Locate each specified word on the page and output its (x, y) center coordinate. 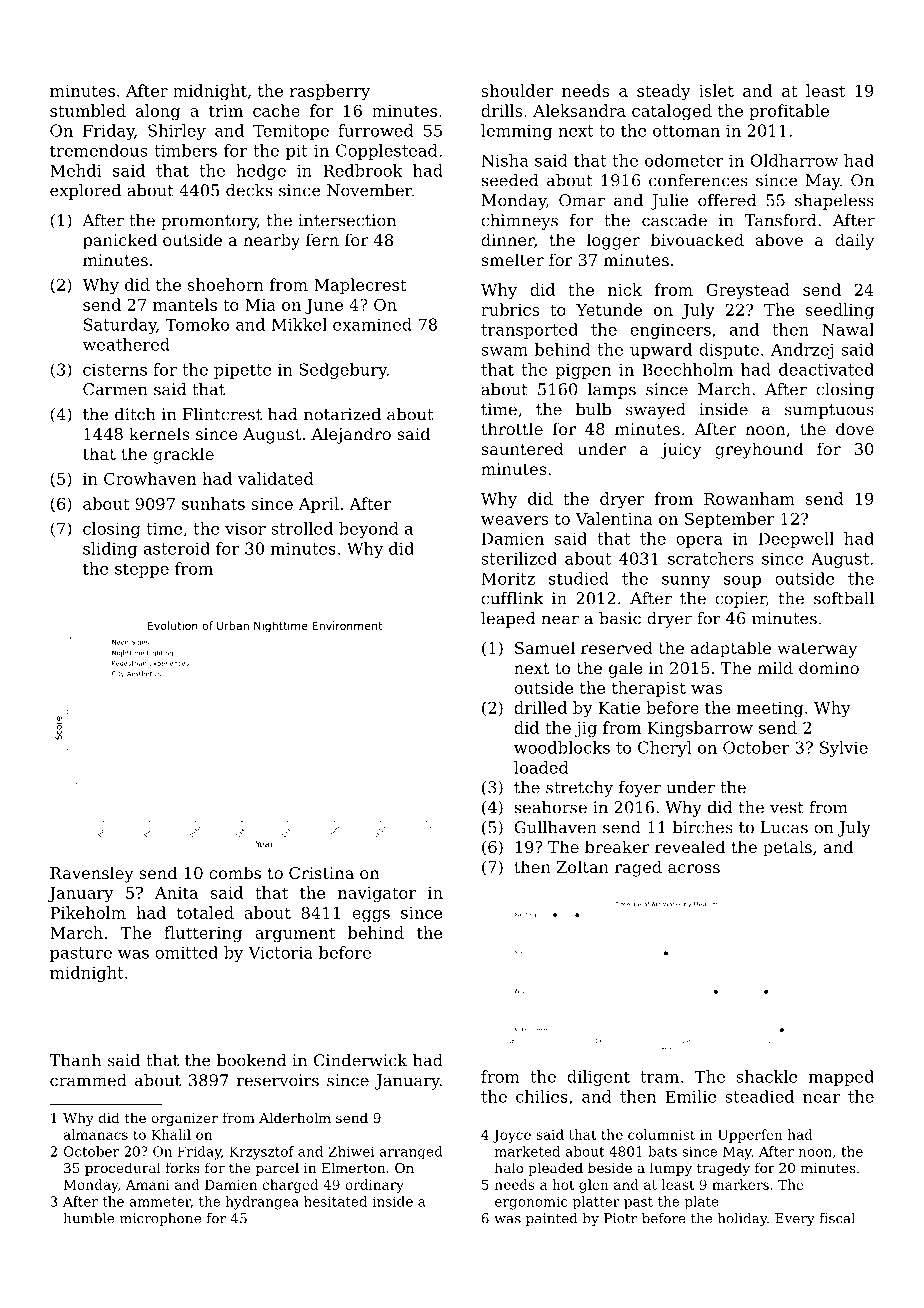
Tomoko (197, 324)
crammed (88, 1080)
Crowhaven (150, 478)
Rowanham (749, 498)
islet (716, 90)
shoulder (517, 90)
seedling (840, 311)
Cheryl (664, 749)
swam (504, 351)
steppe (142, 570)
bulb (593, 409)
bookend (251, 1060)
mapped (841, 1078)
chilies (542, 1096)
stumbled (88, 110)
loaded (541, 767)
